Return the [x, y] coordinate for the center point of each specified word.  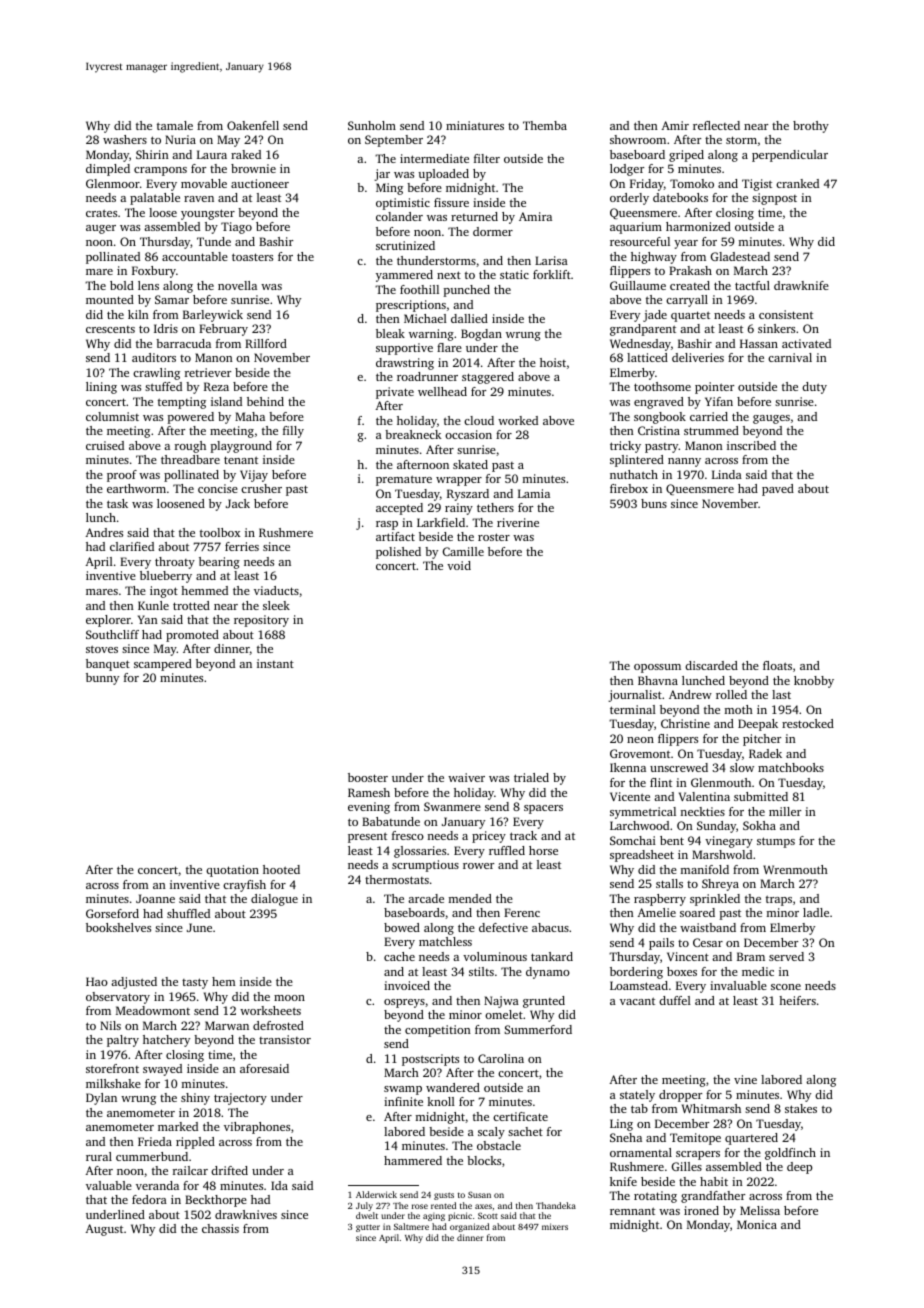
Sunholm [372, 125]
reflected [716, 125]
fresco [408, 835]
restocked [808, 723]
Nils [110, 1025]
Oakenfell [253, 125]
